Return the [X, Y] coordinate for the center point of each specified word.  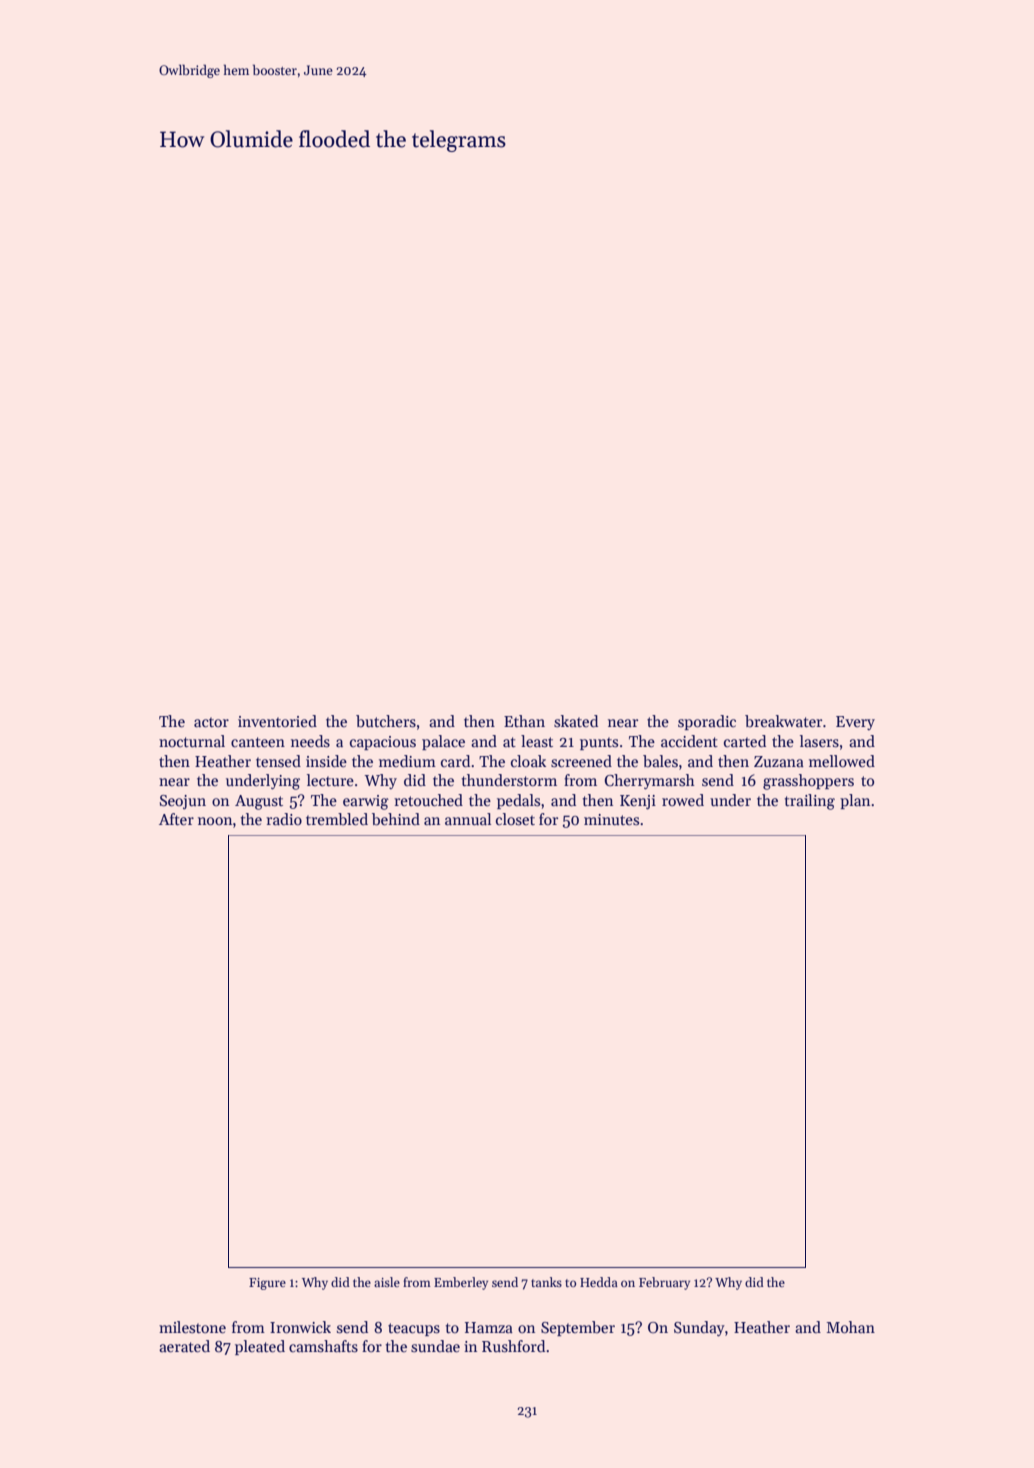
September [578, 1328]
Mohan [851, 1327]
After [176, 819]
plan [855, 801]
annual [468, 819]
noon [215, 821]
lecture [330, 780]
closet [515, 819]
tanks [546, 1282]
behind [396, 819]
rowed [683, 800]
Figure [267, 1284]
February [664, 1283]
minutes [611, 820]
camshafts [323, 1346]
